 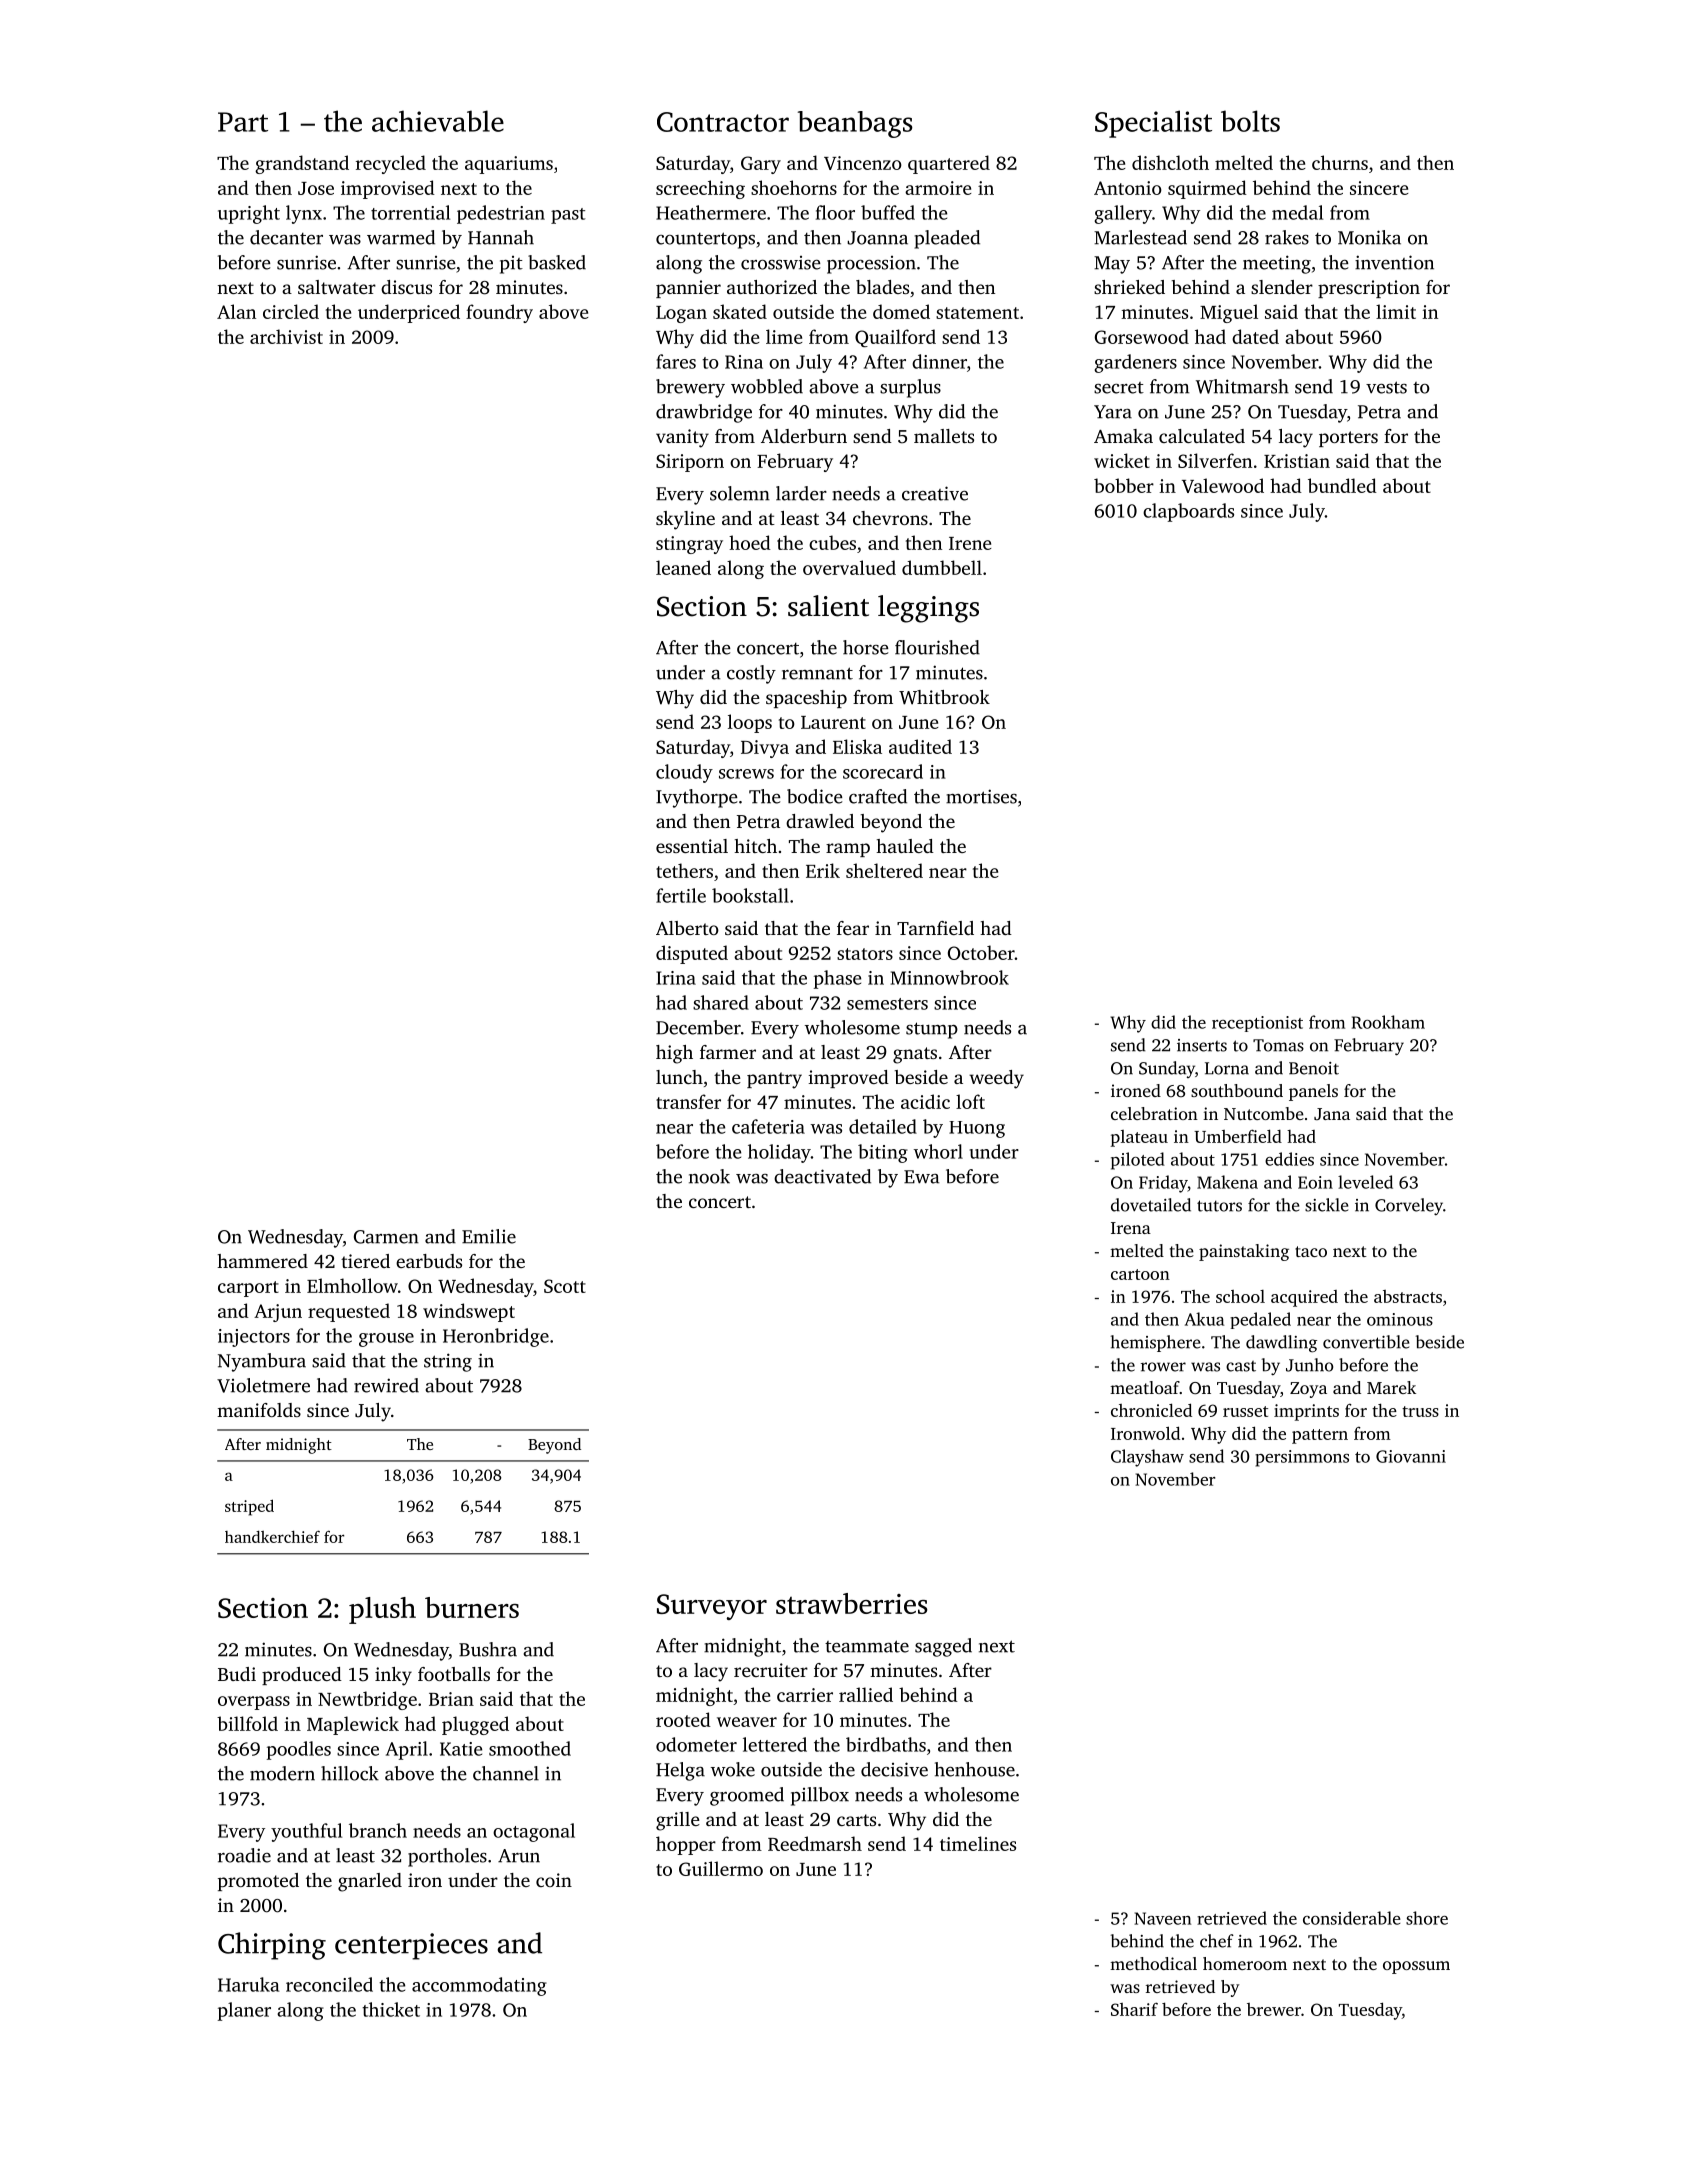 What do you see at coordinates (1352, 1918) in the screenshot?
I see `considerable` at bounding box center [1352, 1918].
